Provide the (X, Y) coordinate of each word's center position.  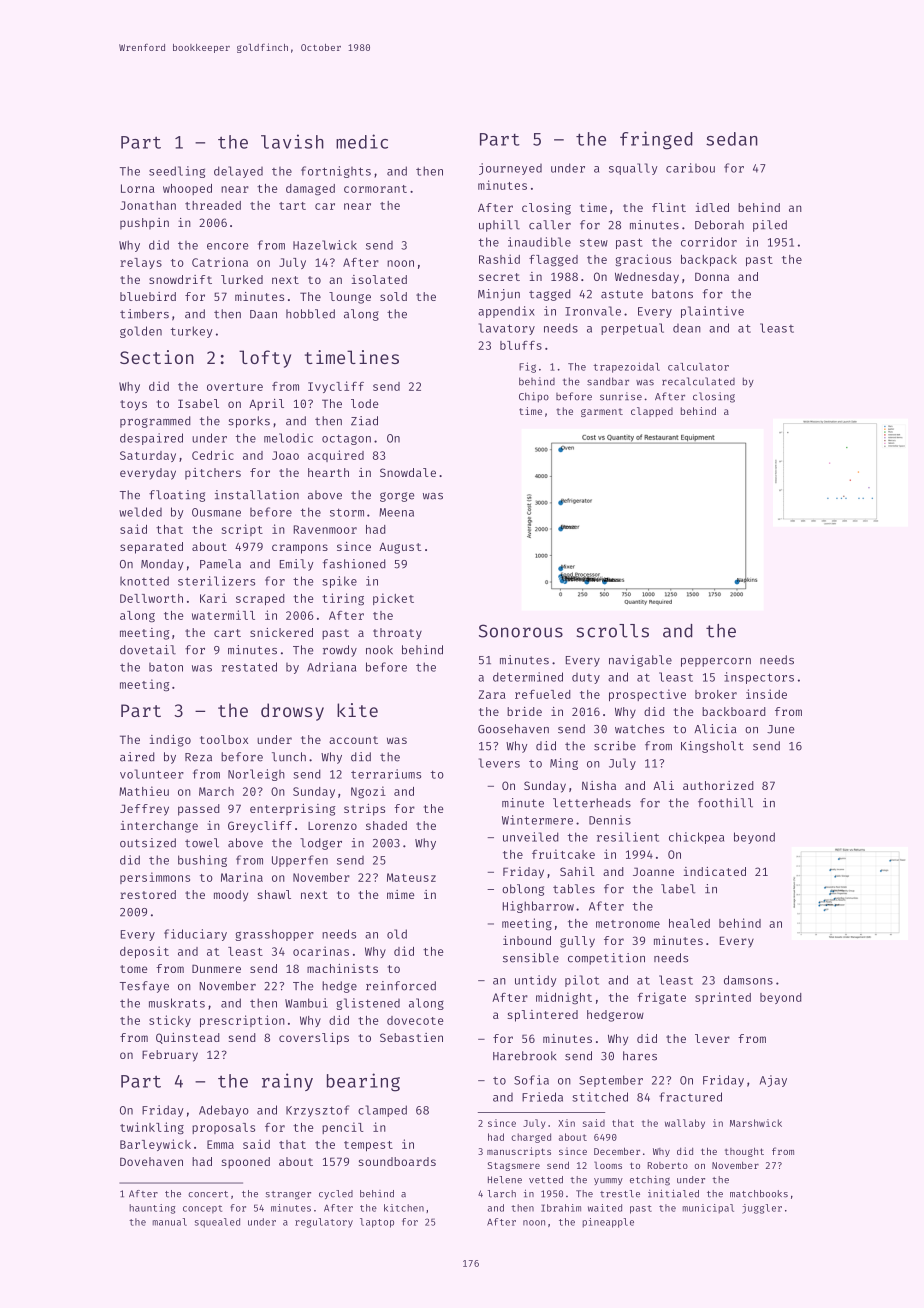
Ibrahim (561, 1208)
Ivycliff (336, 387)
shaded (386, 825)
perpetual (632, 329)
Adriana (331, 667)
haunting (152, 1209)
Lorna (138, 188)
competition (606, 959)
